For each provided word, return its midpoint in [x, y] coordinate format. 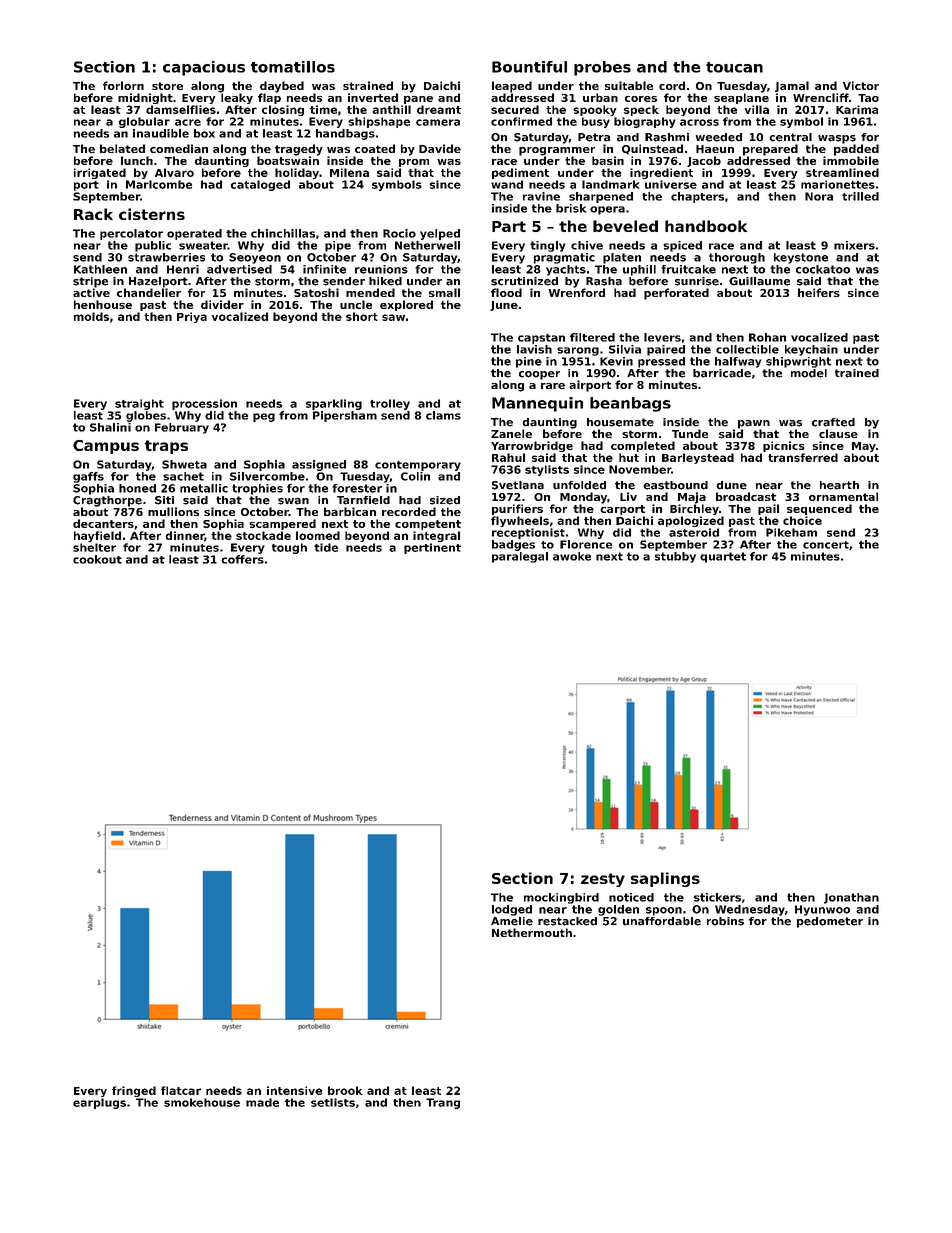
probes [602, 68]
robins [725, 921]
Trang [443, 1103]
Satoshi [316, 292]
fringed [134, 1091]
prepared [770, 150]
